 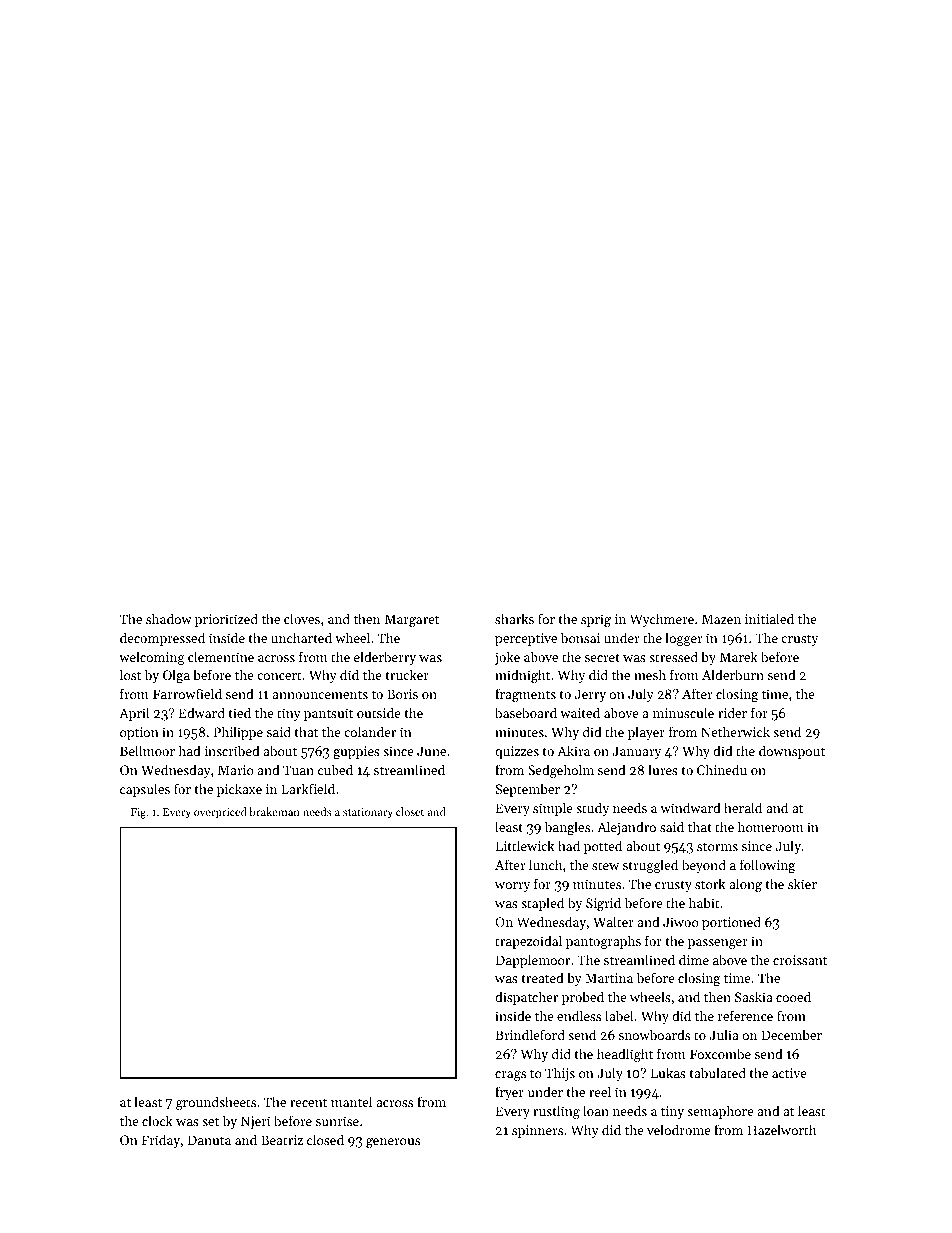 I want to click on Marek, so click(x=739, y=656).
